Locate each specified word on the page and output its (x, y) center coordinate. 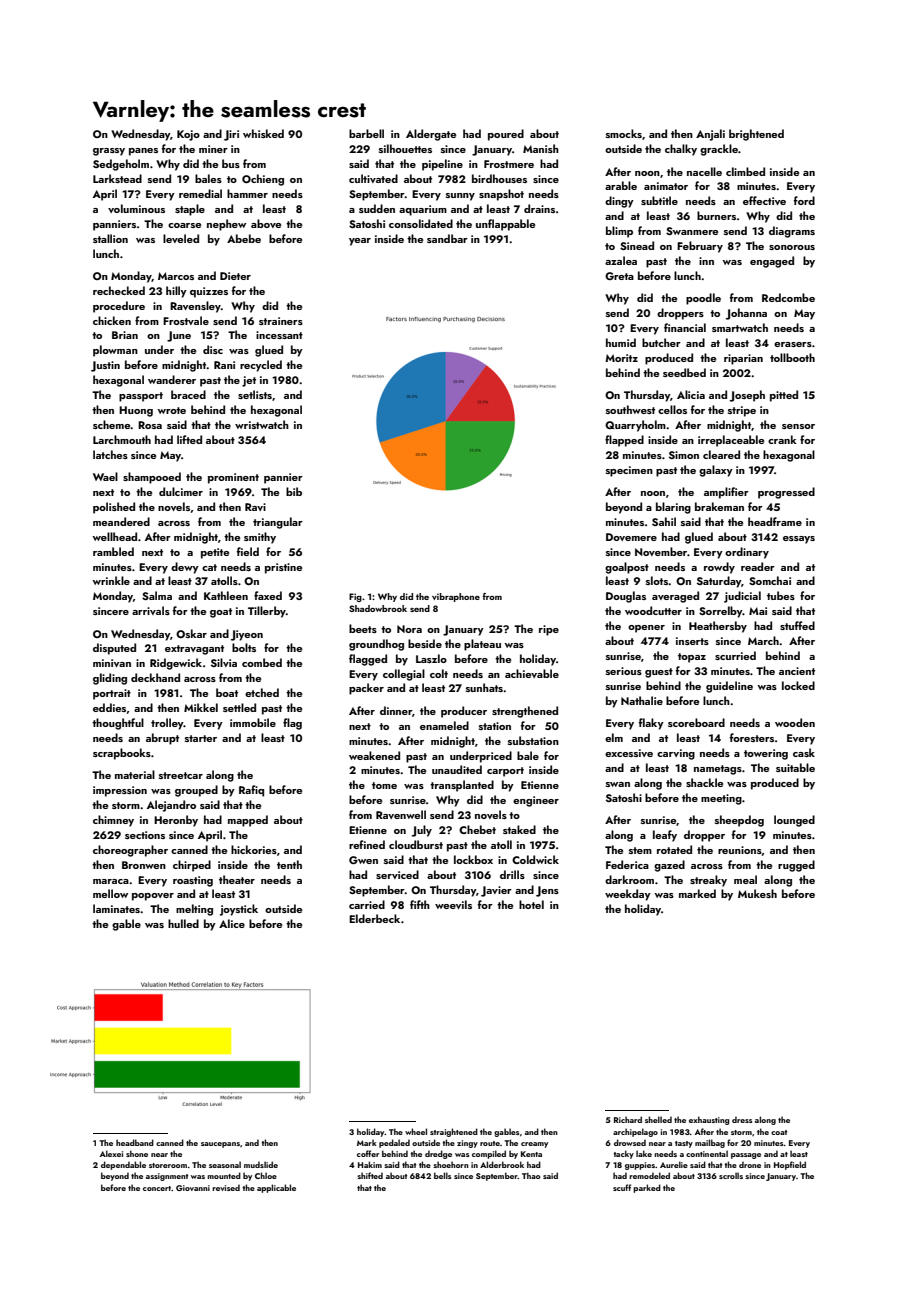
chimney (113, 821)
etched (262, 692)
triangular (278, 523)
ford (804, 200)
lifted (189, 439)
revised (226, 1187)
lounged (794, 821)
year (360, 242)
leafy (665, 836)
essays (799, 540)
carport (505, 772)
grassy (109, 152)
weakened (374, 755)
